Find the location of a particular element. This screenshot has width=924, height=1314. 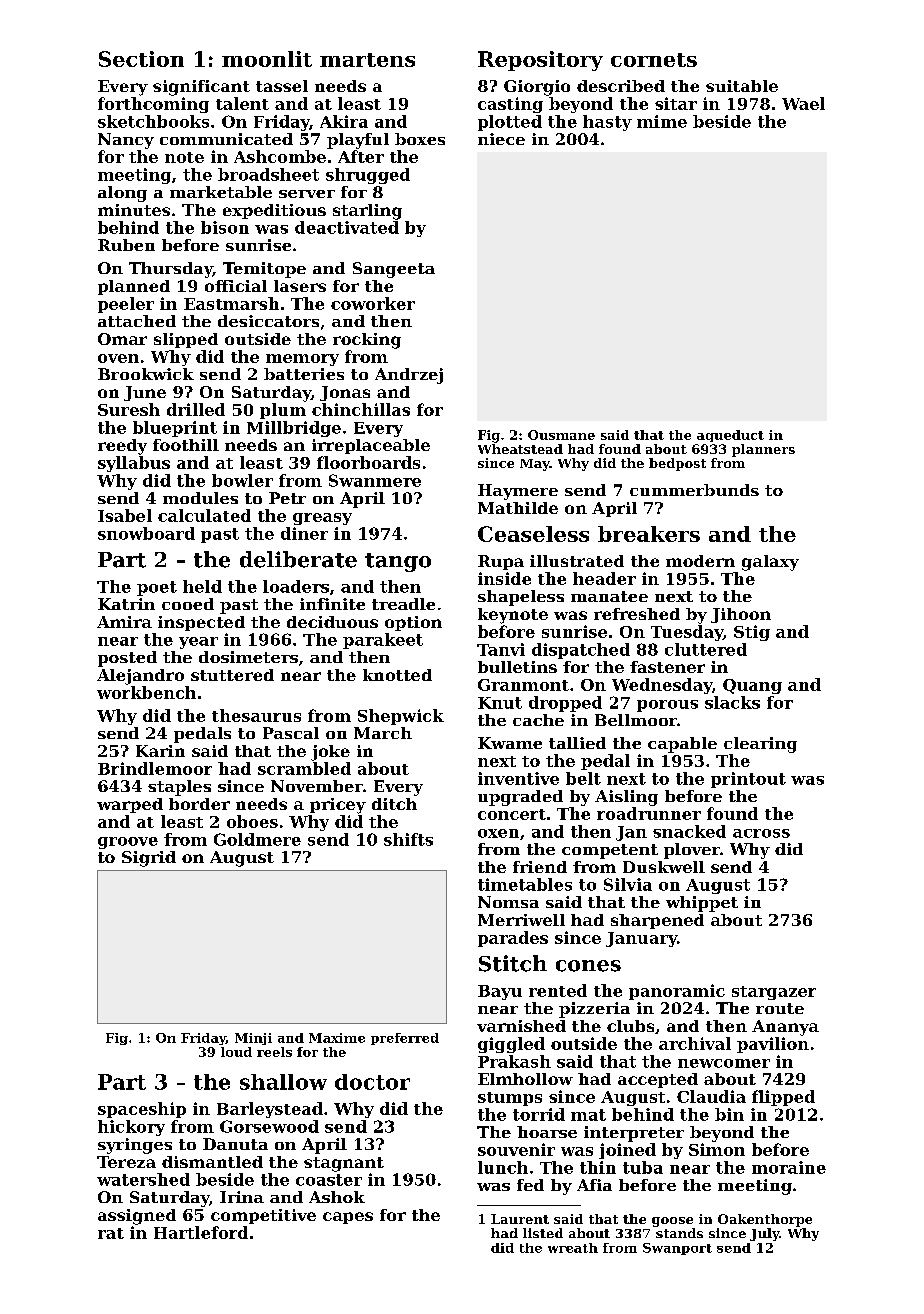

aqueduct is located at coordinates (730, 436).
